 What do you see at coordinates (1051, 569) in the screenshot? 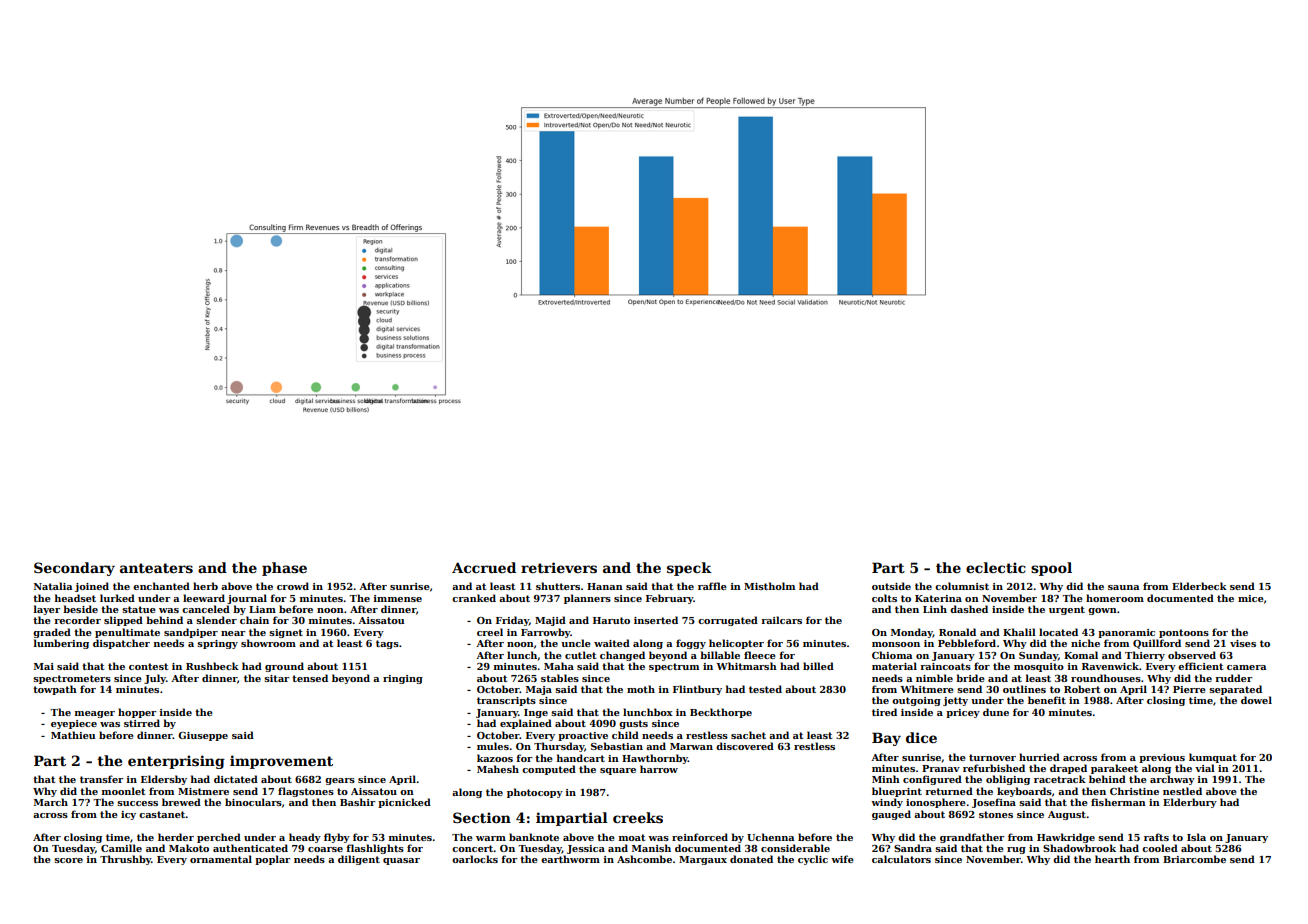
I see `spool` at bounding box center [1051, 569].
